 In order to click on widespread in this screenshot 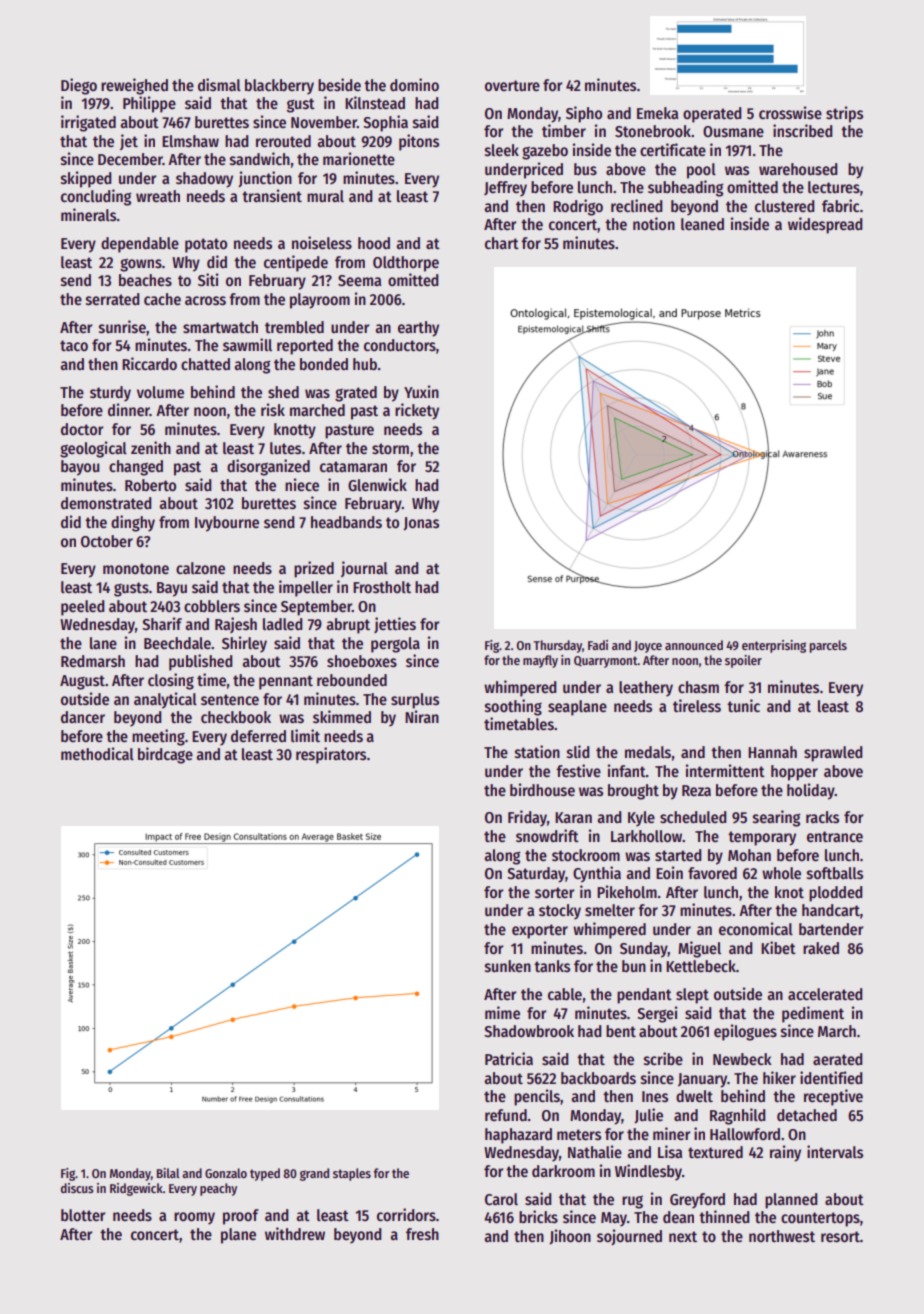, I will do `click(825, 225)`.
